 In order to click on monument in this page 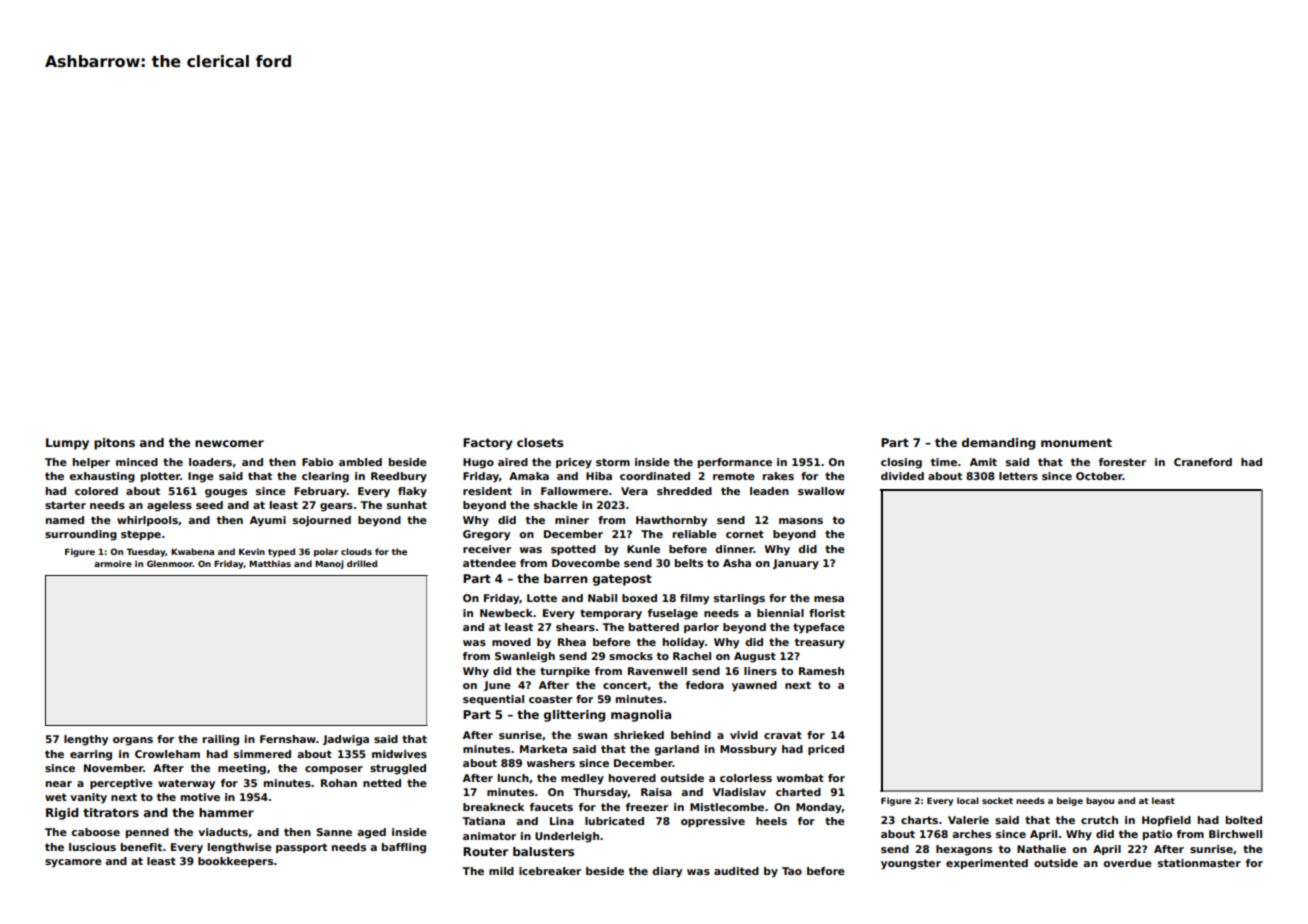, I will do `click(1076, 442)`.
